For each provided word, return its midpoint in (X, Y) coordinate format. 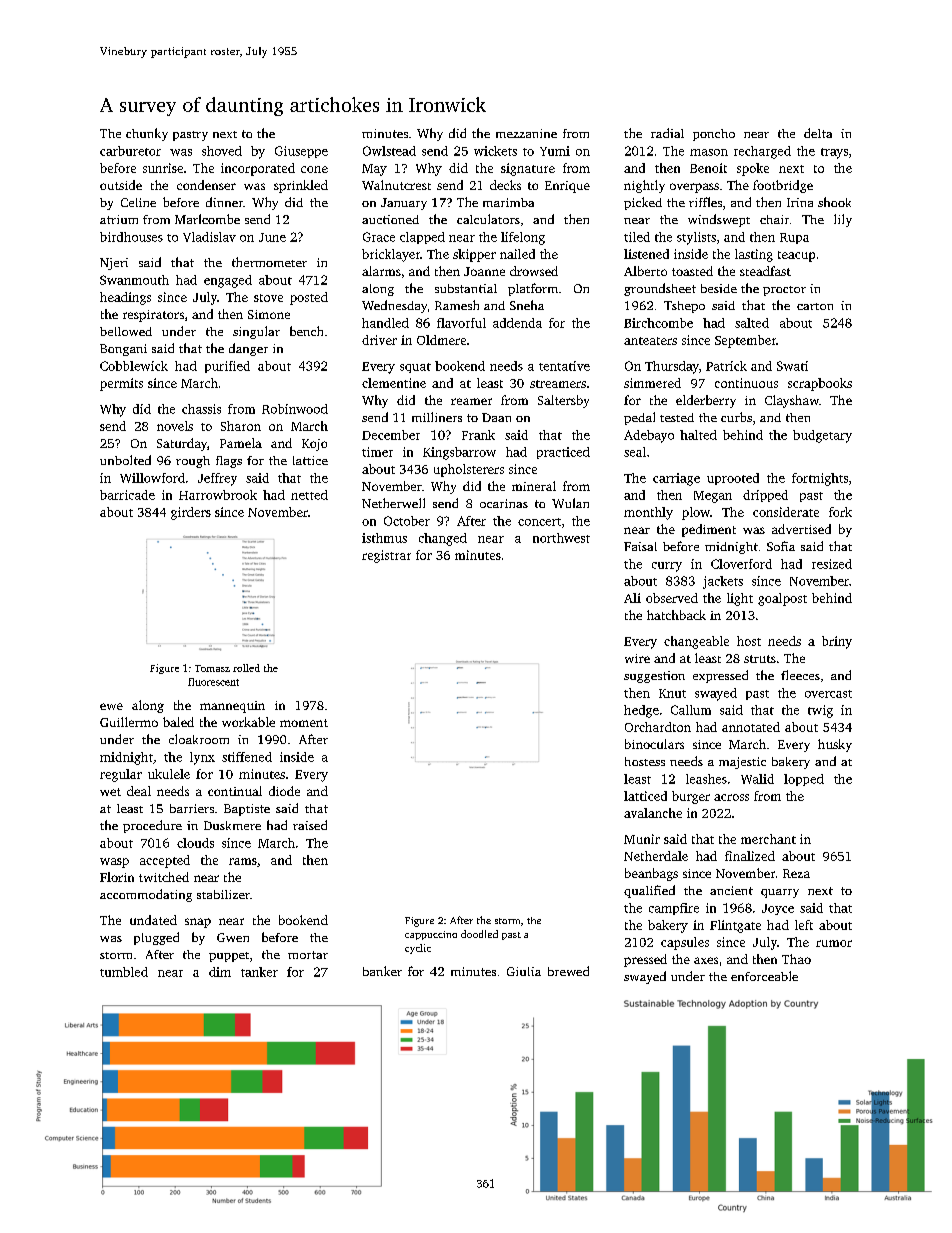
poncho (714, 135)
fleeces (800, 675)
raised (310, 825)
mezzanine (526, 133)
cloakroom (199, 739)
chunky (147, 134)
